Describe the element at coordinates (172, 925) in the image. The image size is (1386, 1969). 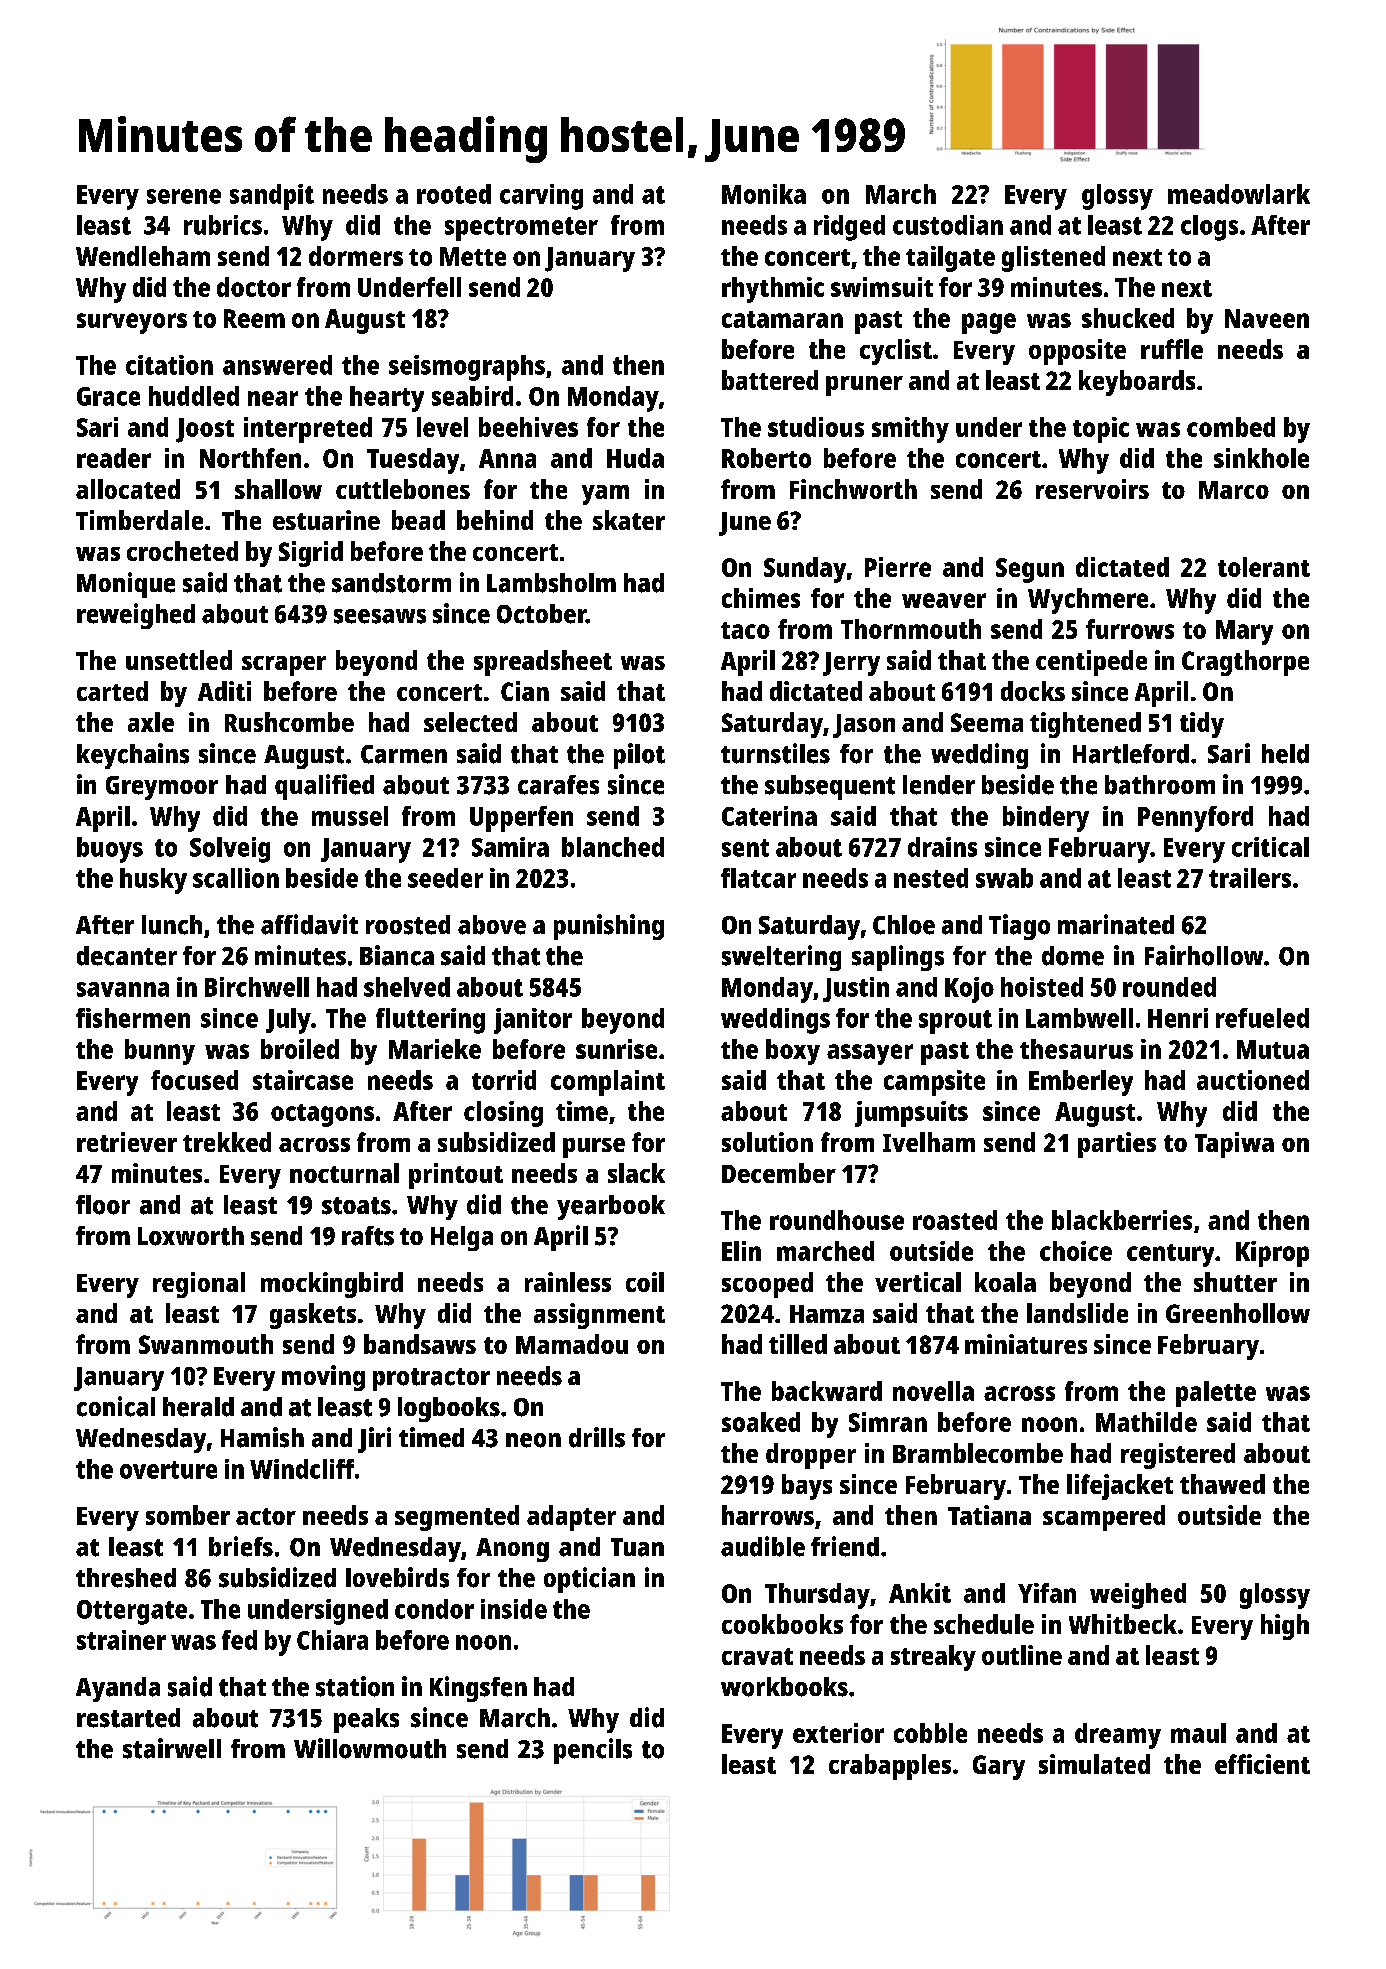
I see `lunch` at that location.
